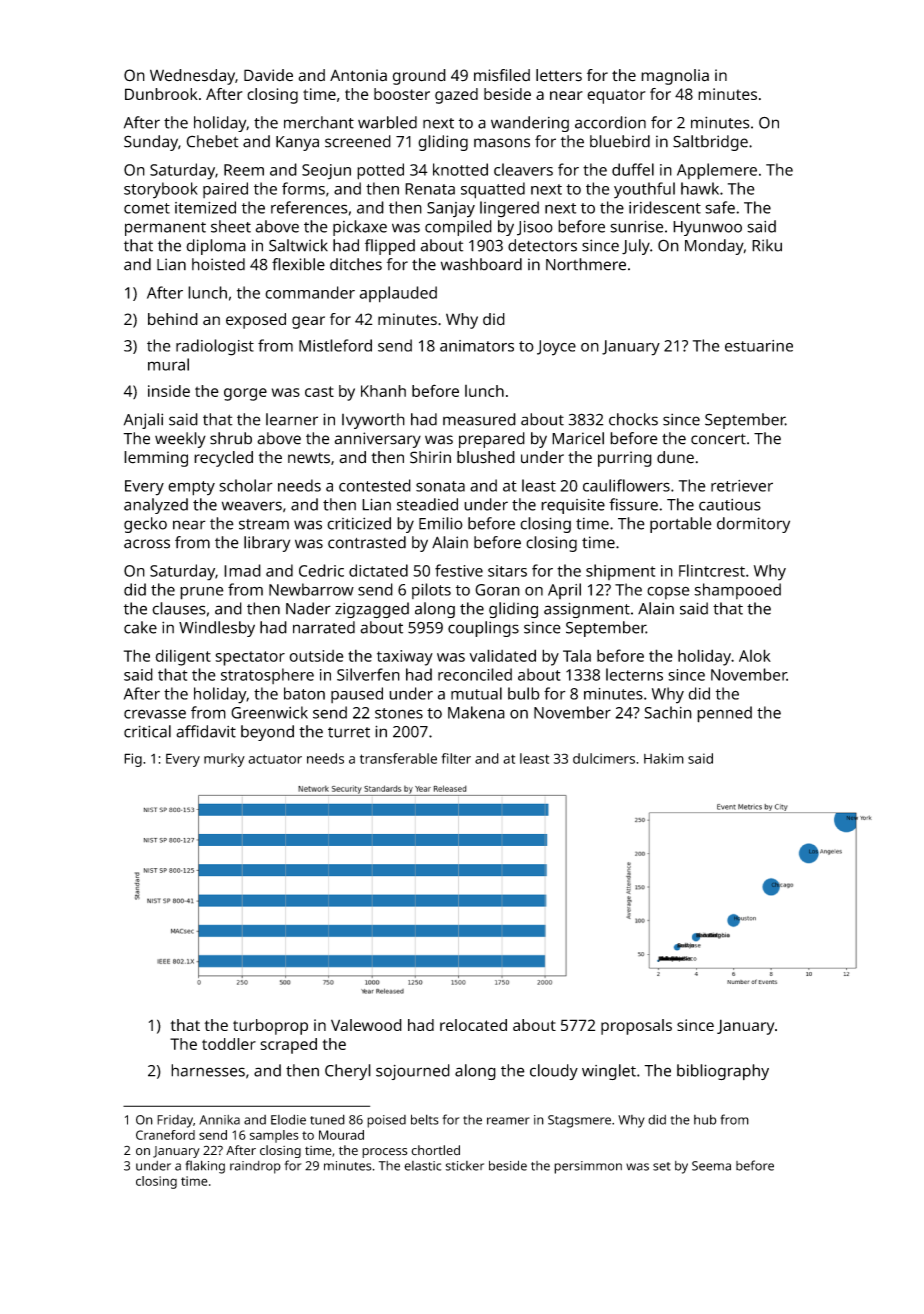  What do you see at coordinates (270, 1027) in the screenshot?
I see `turboprop` at bounding box center [270, 1027].
